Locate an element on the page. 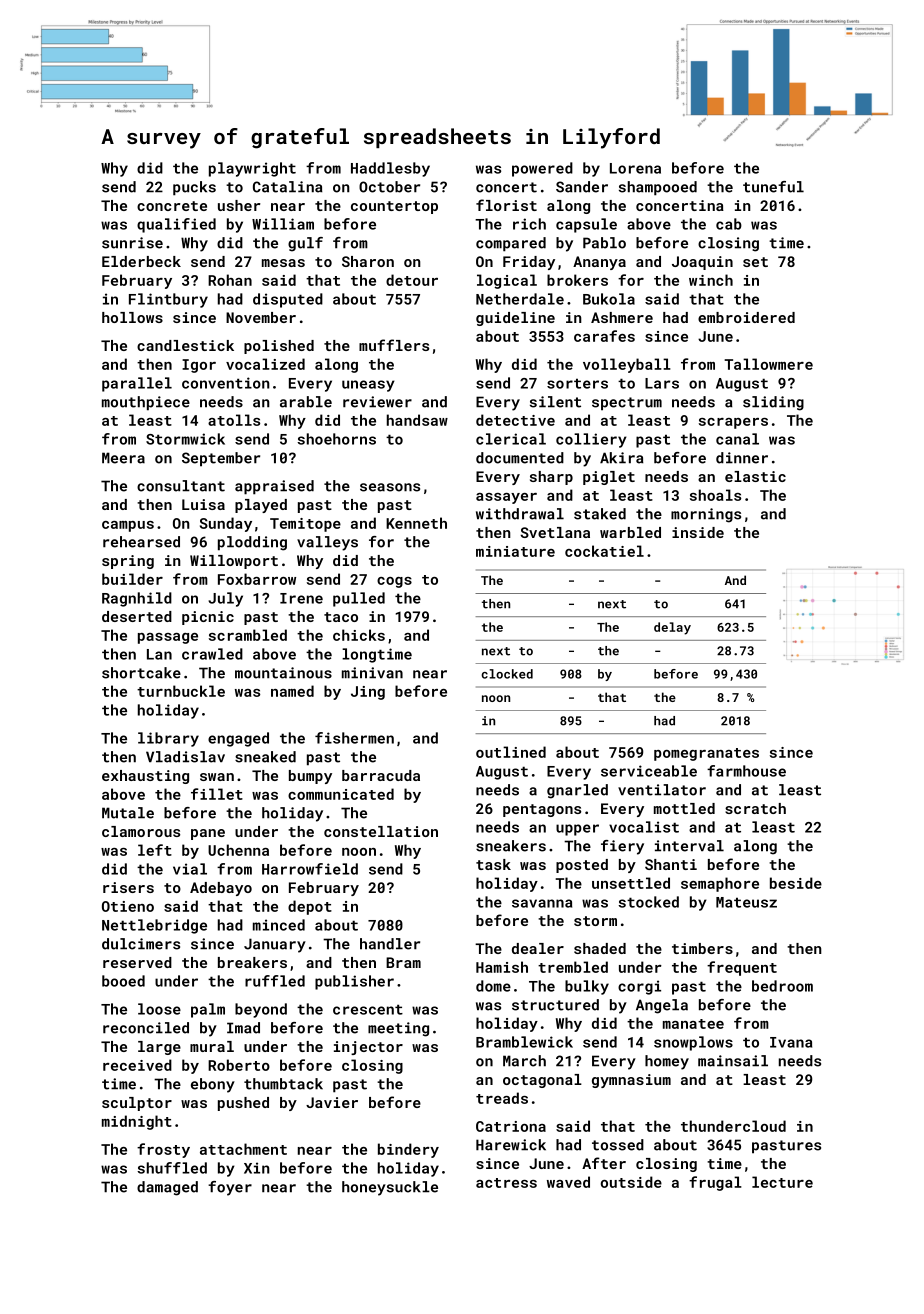 The width and height of the page is (924, 1314). foyer is located at coordinates (230, 1188).
